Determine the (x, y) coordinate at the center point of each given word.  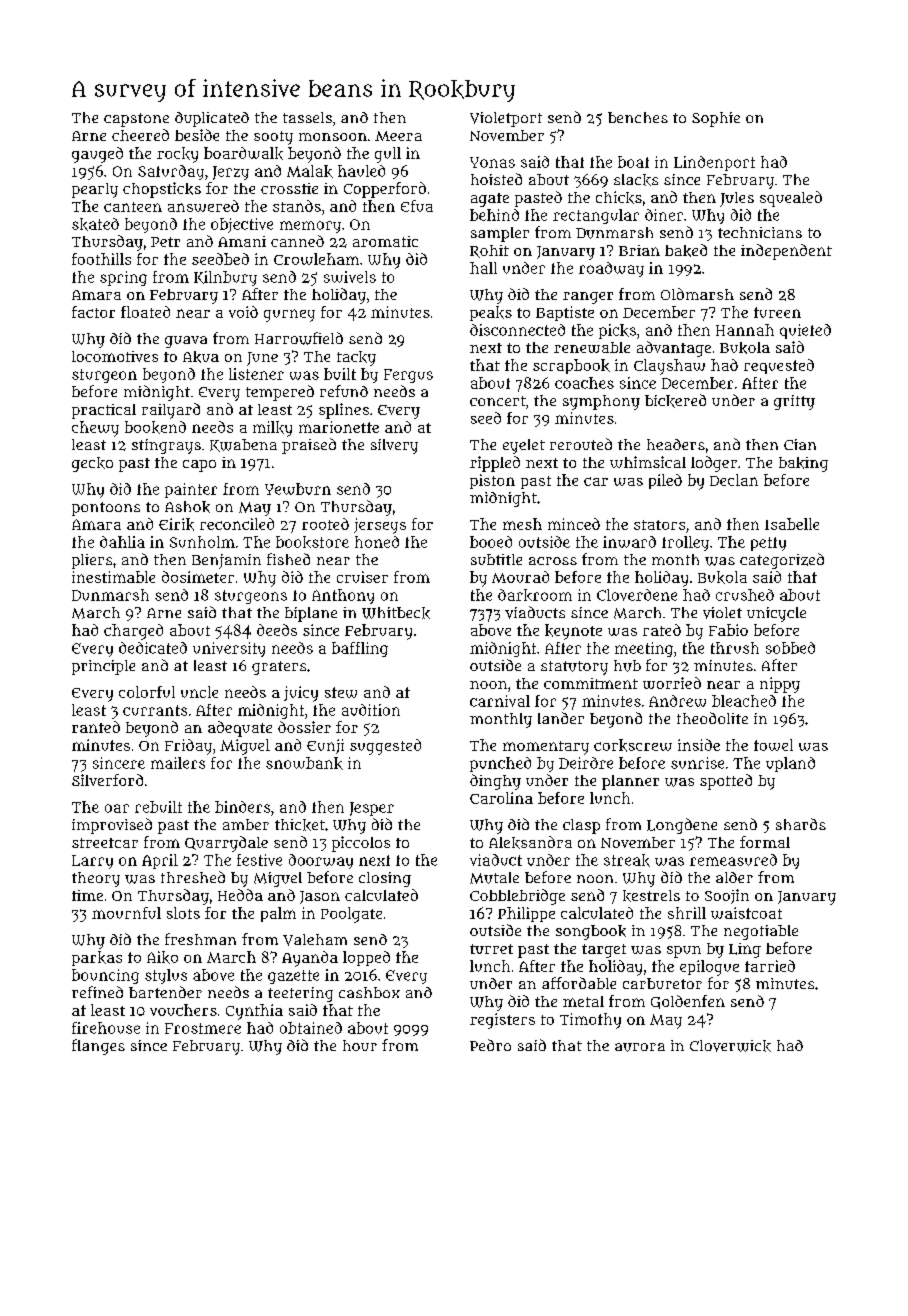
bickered (675, 401)
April (160, 861)
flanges (98, 1047)
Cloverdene (637, 595)
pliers (92, 561)
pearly (95, 190)
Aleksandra (530, 842)
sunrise (697, 763)
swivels (350, 277)
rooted (325, 524)
